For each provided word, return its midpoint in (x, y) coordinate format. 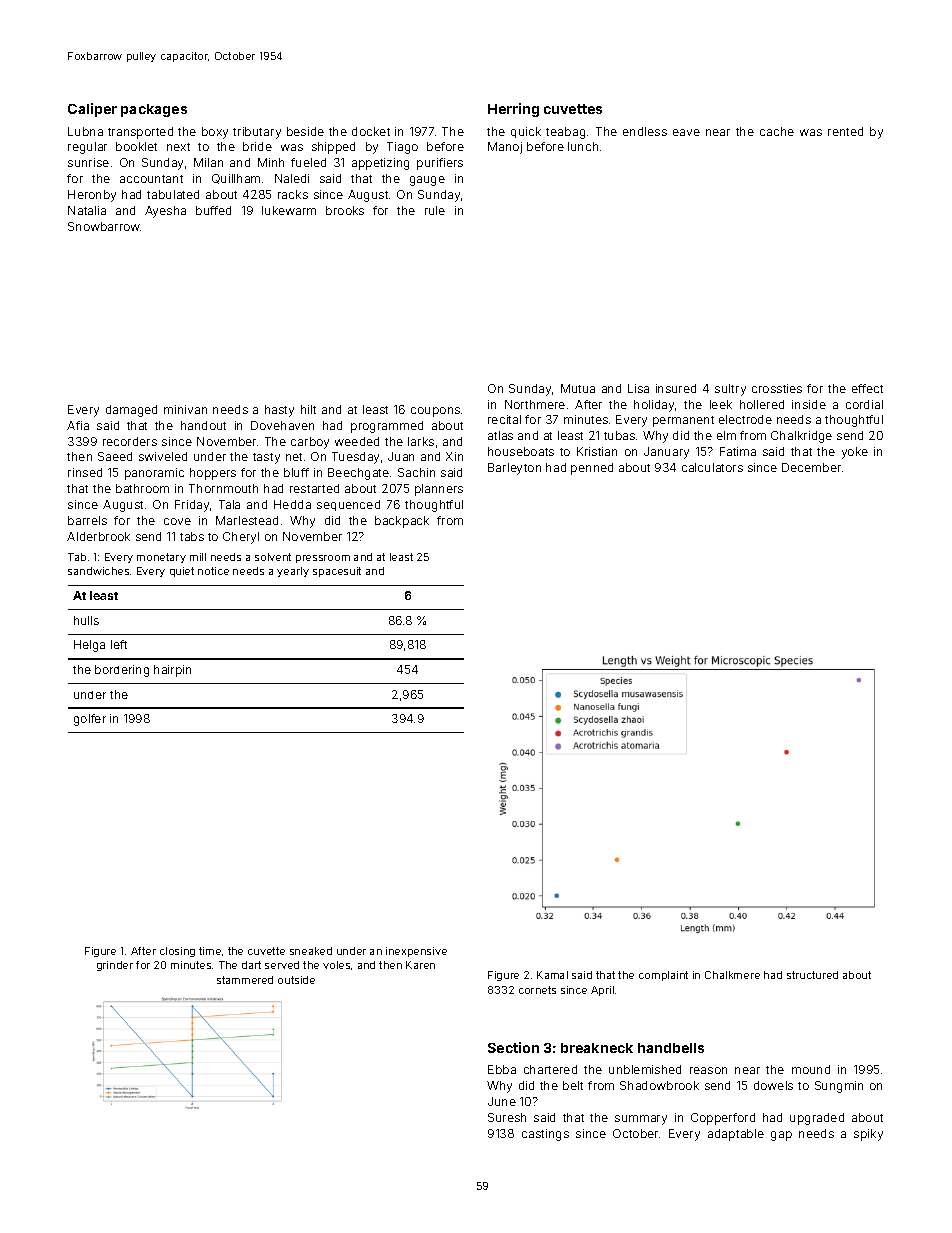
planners (439, 490)
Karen (420, 965)
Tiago (402, 148)
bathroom (142, 488)
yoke (855, 453)
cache (777, 131)
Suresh (507, 1117)
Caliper (92, 110)
